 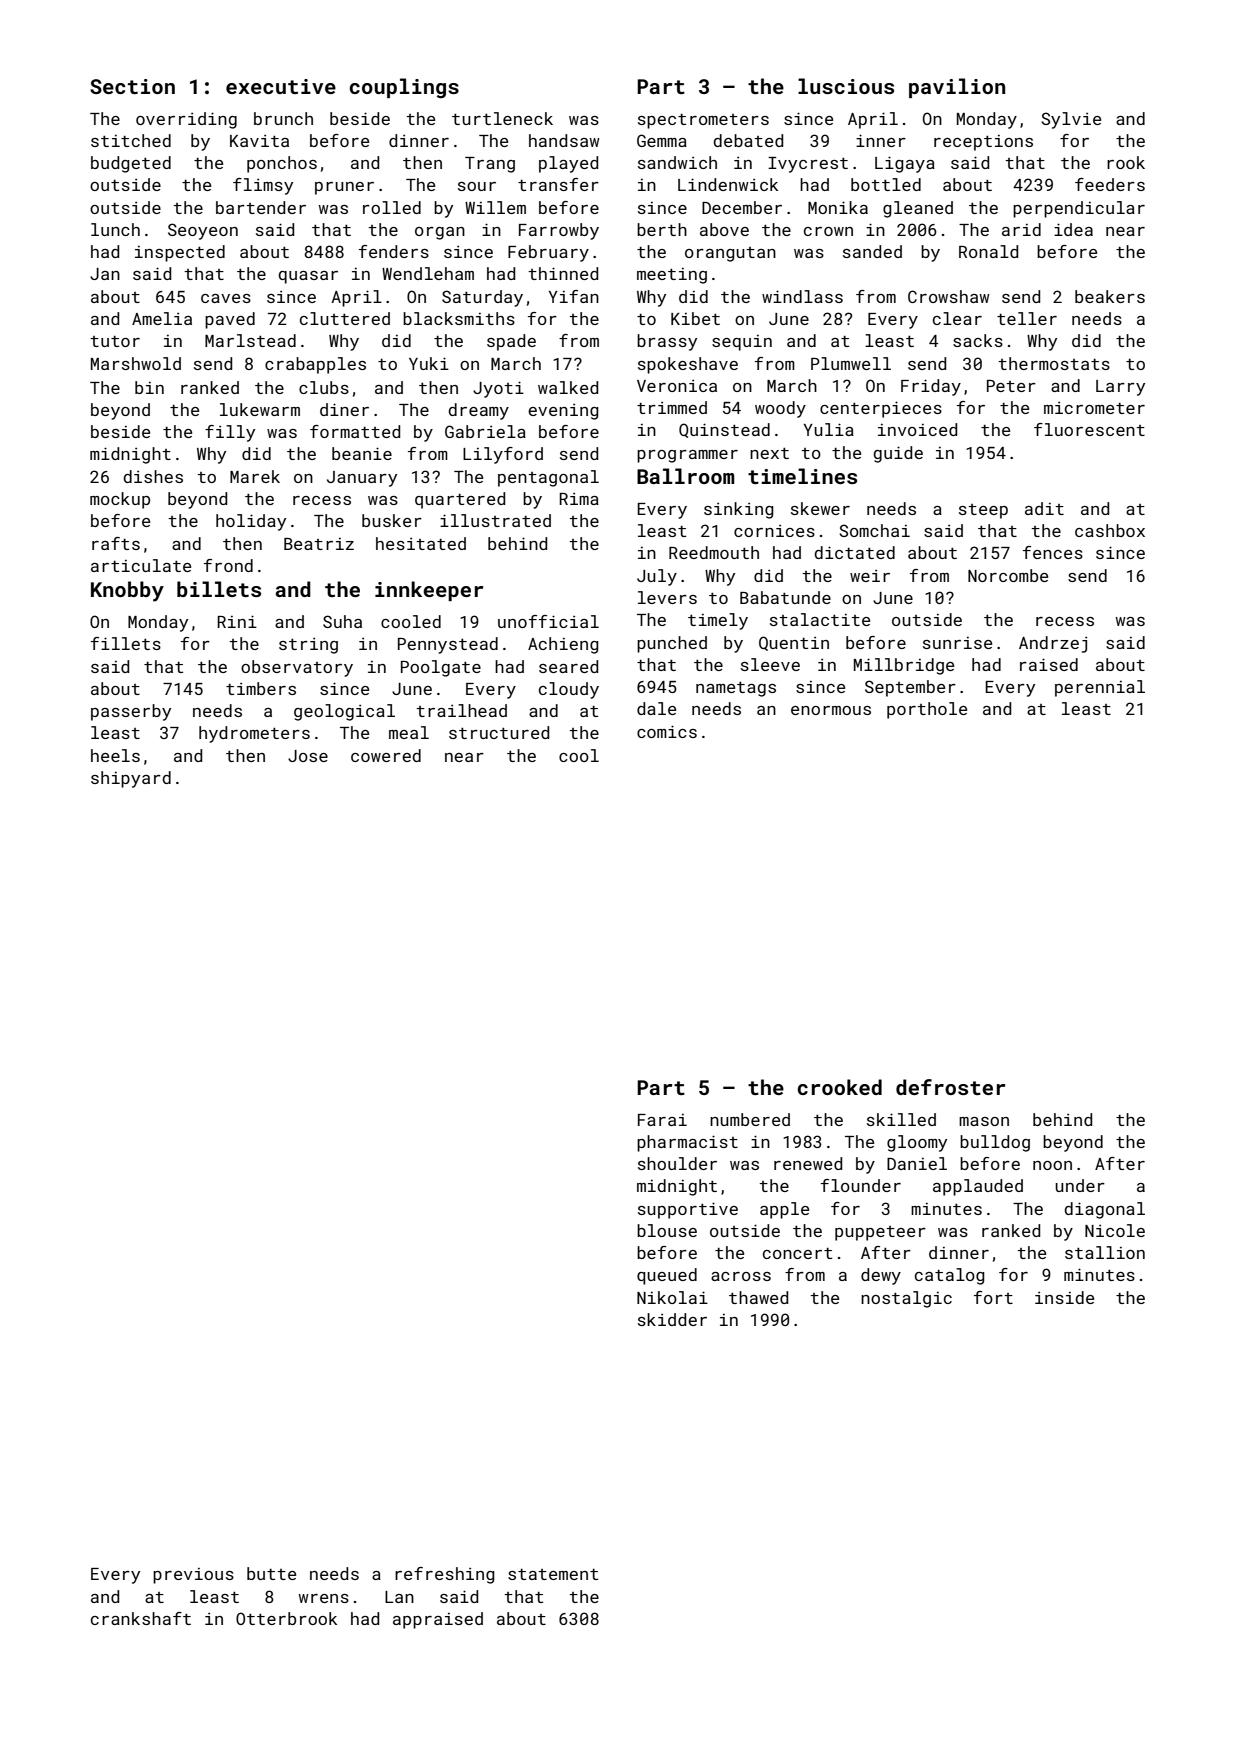 I want to click on Farai, so click(x=662, y=1120).
